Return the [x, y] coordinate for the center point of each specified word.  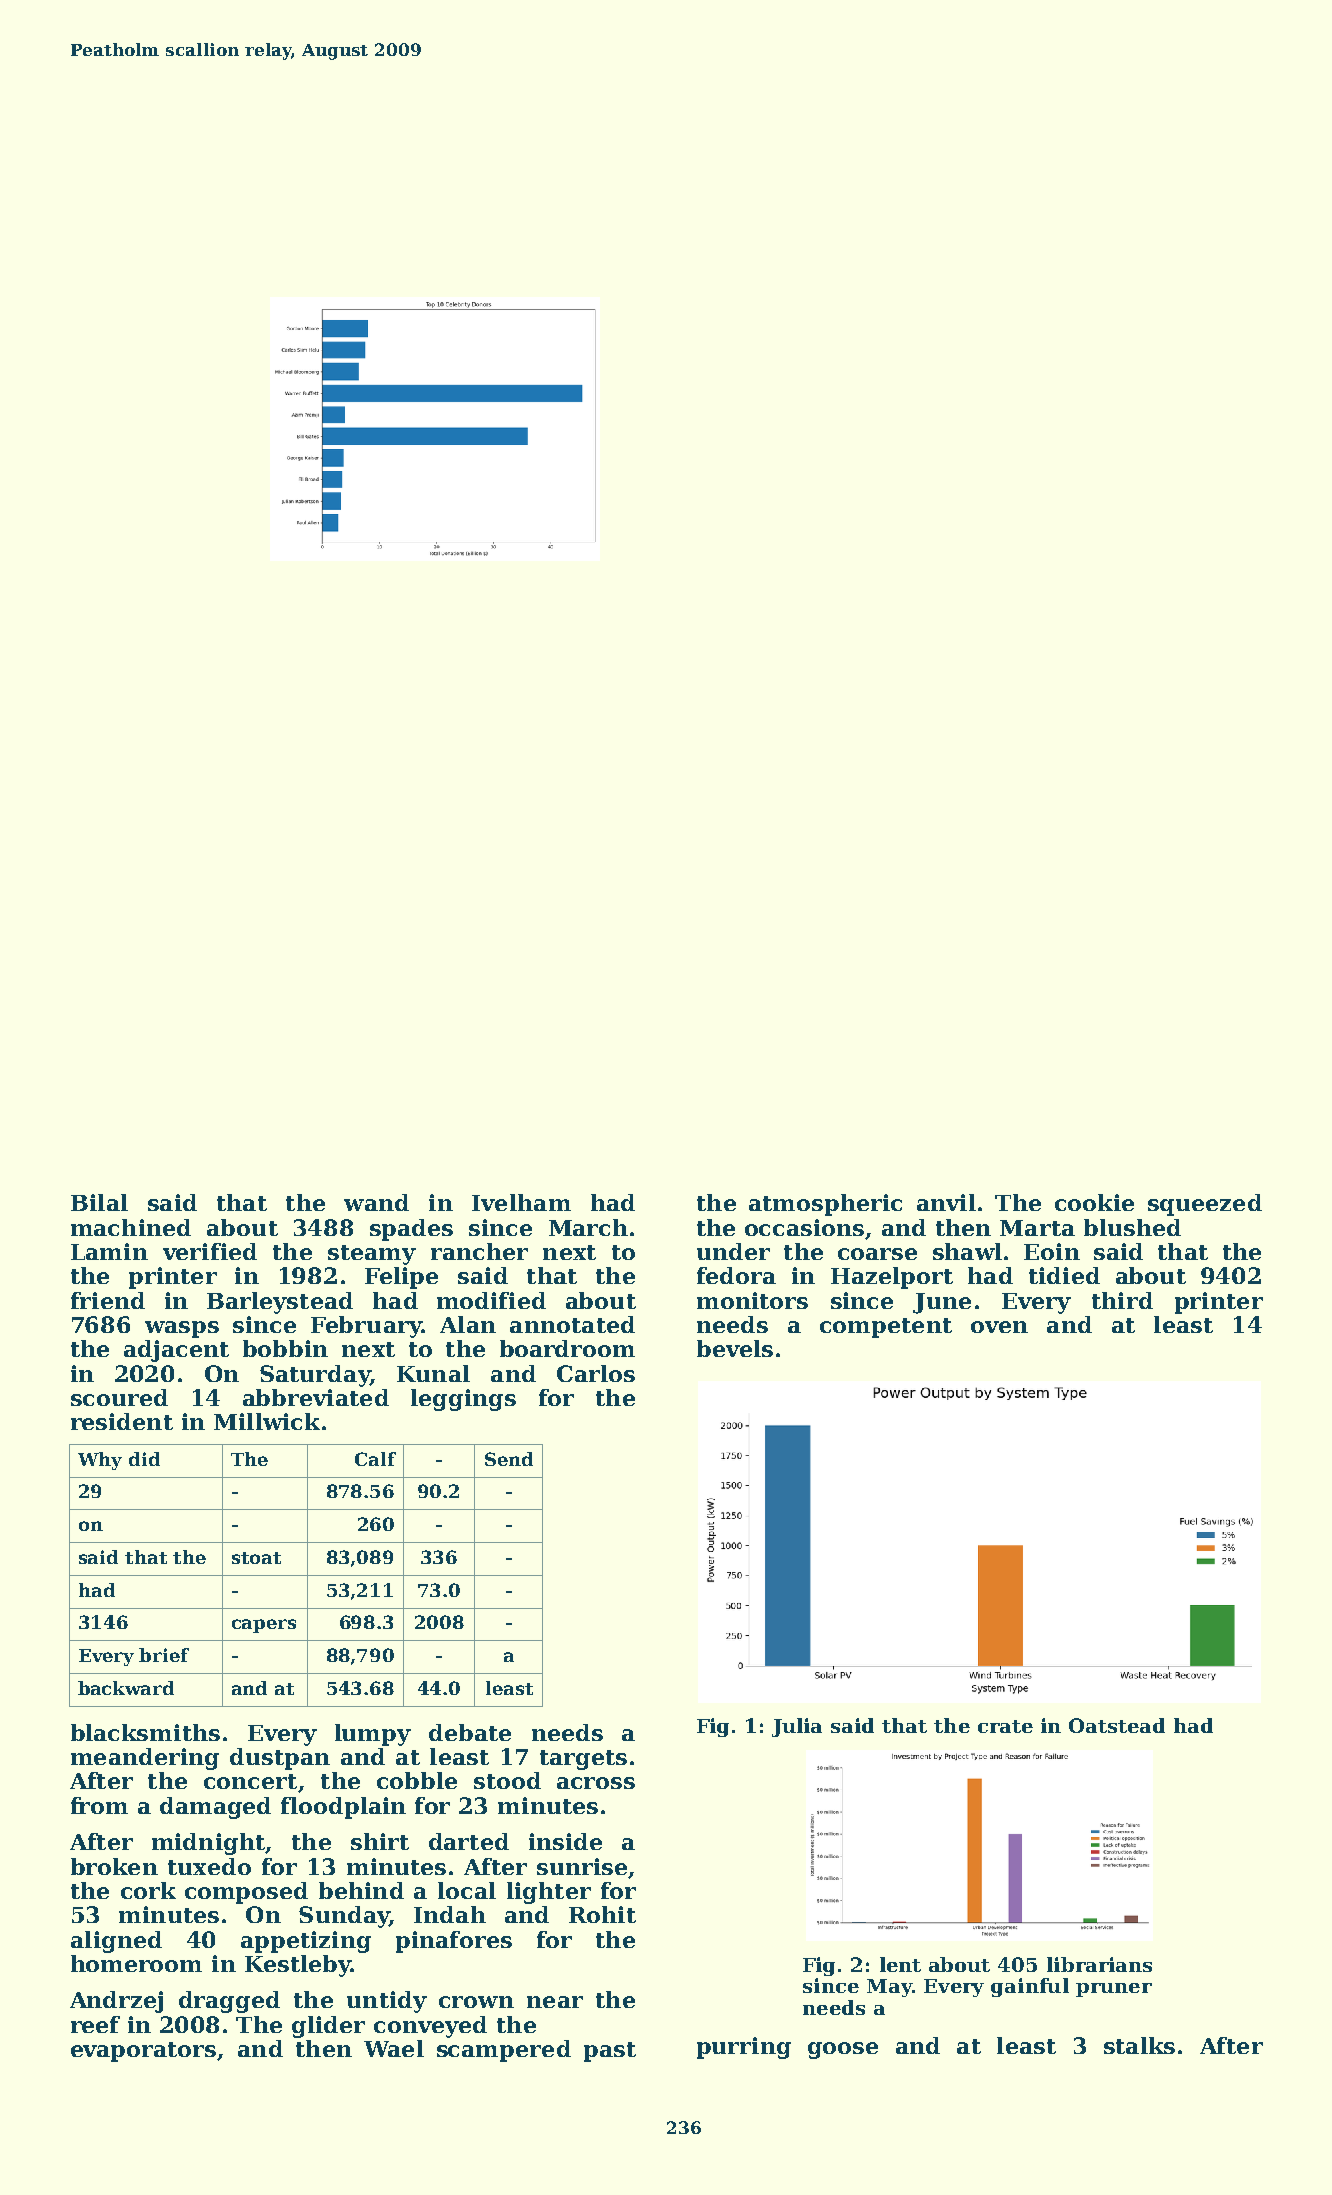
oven [999, 1327]
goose [843, 2050]
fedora [736, 1275]
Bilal [99, 1202]
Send [509, 1459]
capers [264, 1626]
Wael [394, 2048]
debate [470, 1732]
